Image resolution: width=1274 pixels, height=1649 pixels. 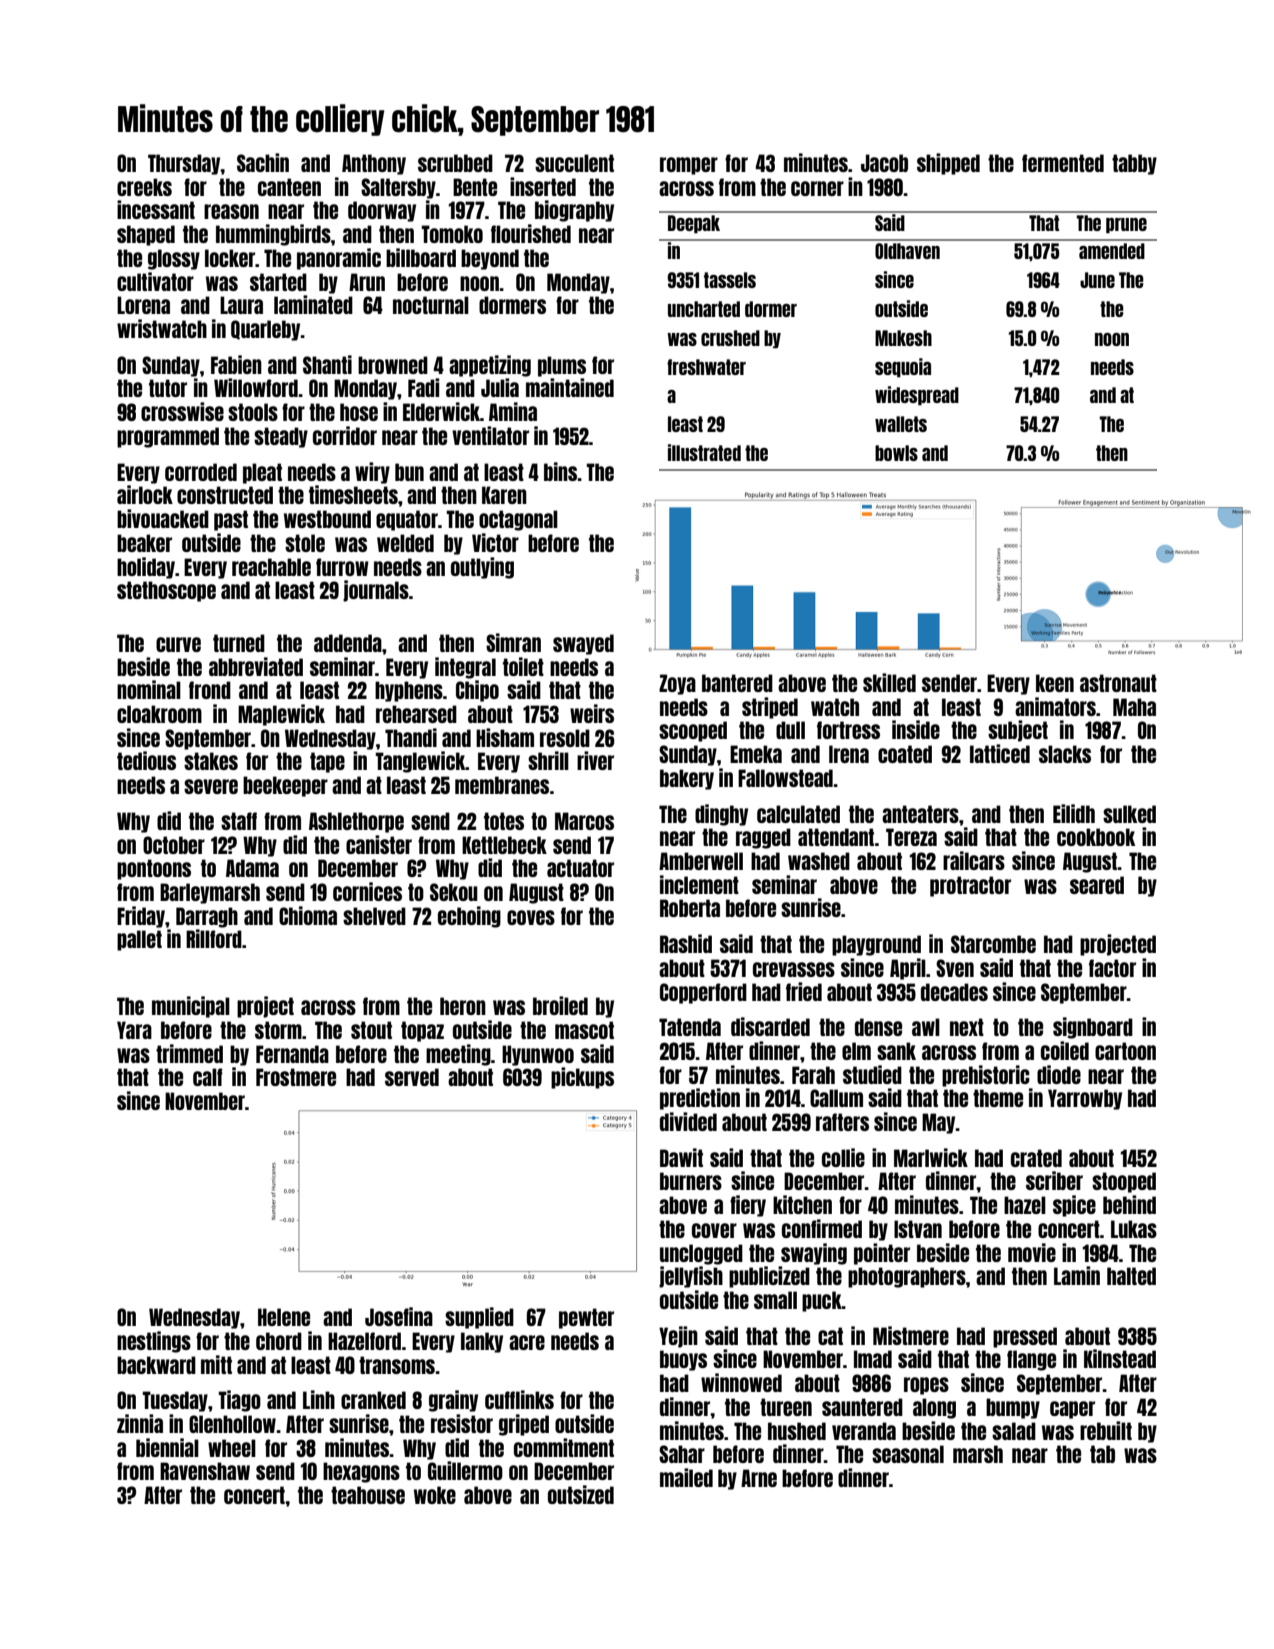 What do you see at coordinates (435, 1495) in the screenshot?
I see `woke` at bounding box center [435, 1495].
